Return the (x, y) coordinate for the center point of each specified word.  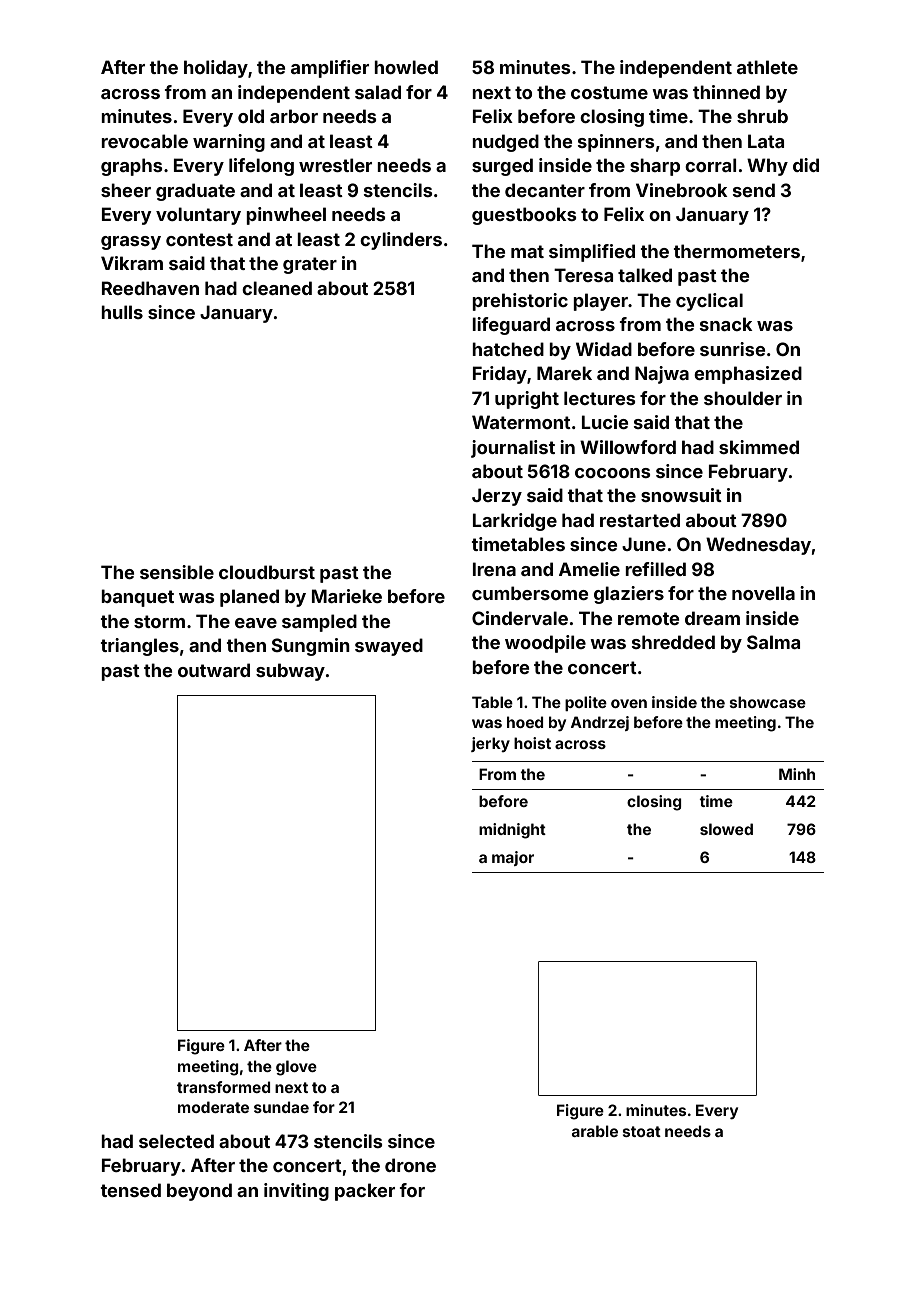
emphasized (748, 375)
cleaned (277, 288)
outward (214, 670)
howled (406, 67)
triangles (139, 647)
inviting (296, 1192)
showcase (768, 702)
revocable (144, 141)
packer (365, 1192)
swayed (389, 647)
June (644, 544)
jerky (490, 744)
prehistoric (520, 302)
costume (609, 92)
